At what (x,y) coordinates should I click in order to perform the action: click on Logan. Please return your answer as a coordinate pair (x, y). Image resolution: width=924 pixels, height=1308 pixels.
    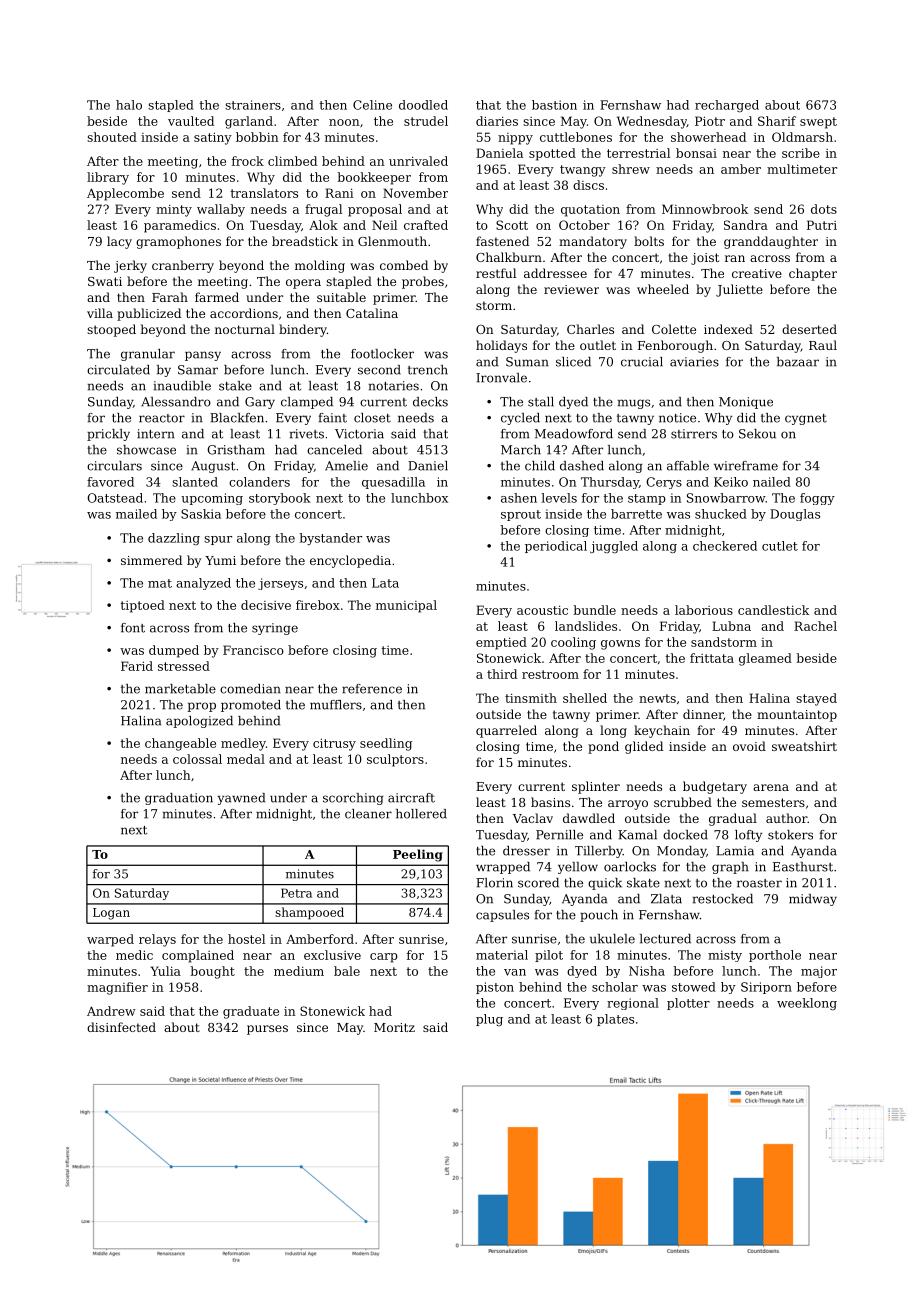
    Looking at the image, I should click on (111, 914).
